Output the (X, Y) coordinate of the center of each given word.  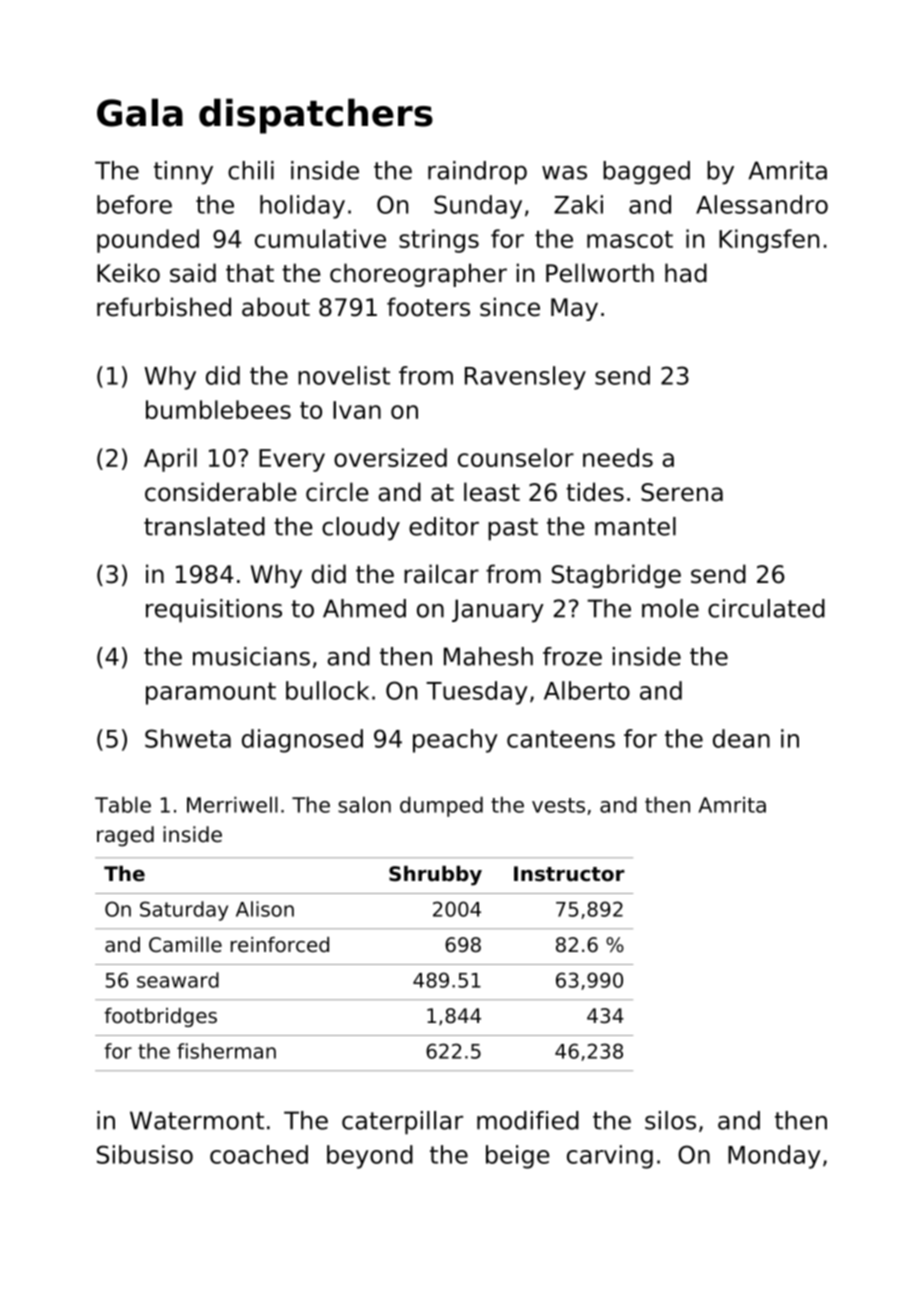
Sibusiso (145, 1154)
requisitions (214, 611)
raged (125, 836)
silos (670, 1120)
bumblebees (218, 409)
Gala (140, 112)
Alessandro (762, 204)
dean (741, 738)
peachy (455, 741)
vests (558, 805)
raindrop (477, 173)
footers (428, 307)
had (686, 273)
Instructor (569, 874)
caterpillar (402, 1123)
